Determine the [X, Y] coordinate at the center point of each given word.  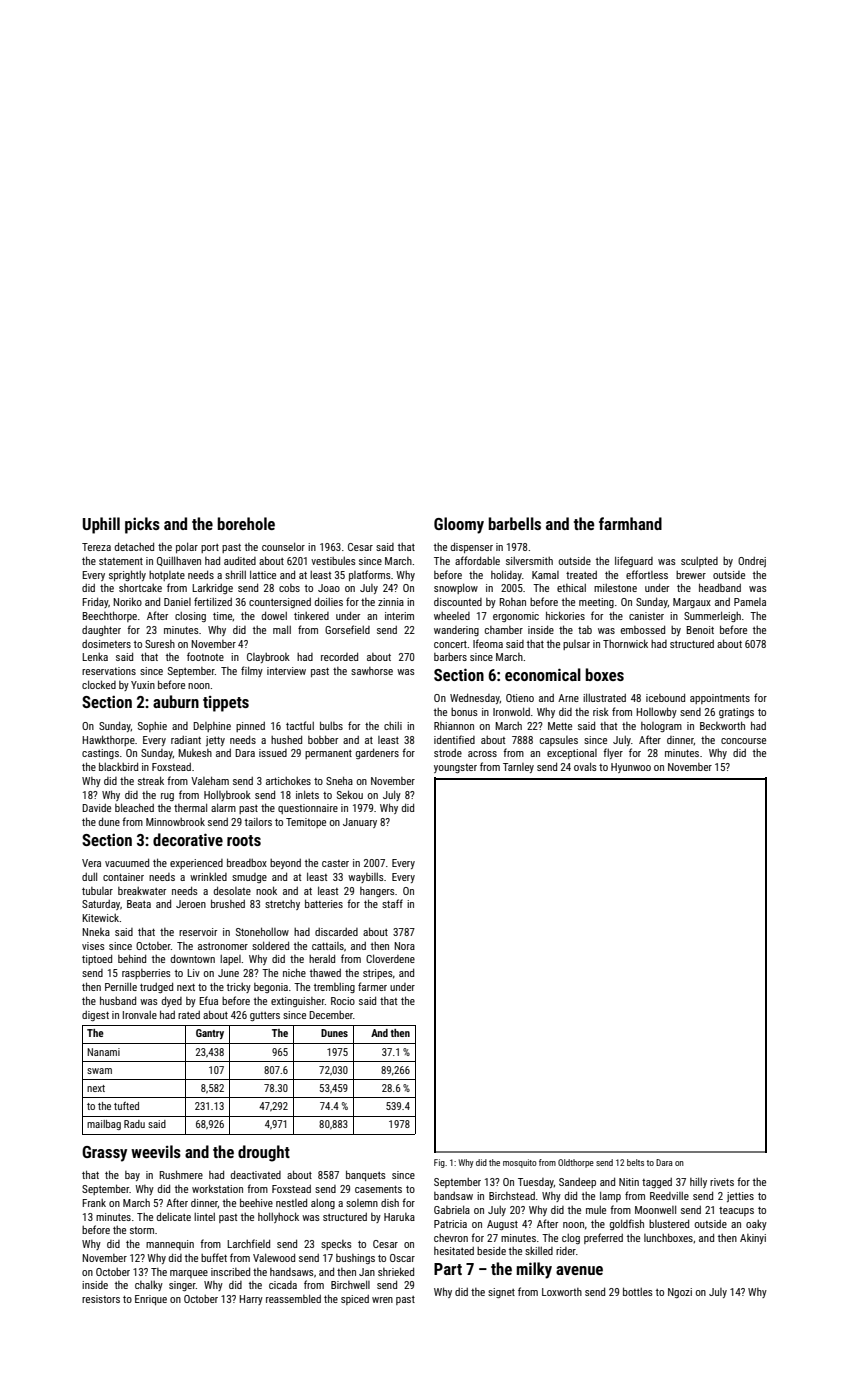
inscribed [230, 1271]
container [123, 877]
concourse [743, 741]
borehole [246, 523]
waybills [366, 878]
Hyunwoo [631, 768]
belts [635, 1162]
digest [95, 1016]
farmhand [630, 523]
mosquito [520, 1163]
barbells [515, 523]
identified [454, 739]
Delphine [212, 727]
